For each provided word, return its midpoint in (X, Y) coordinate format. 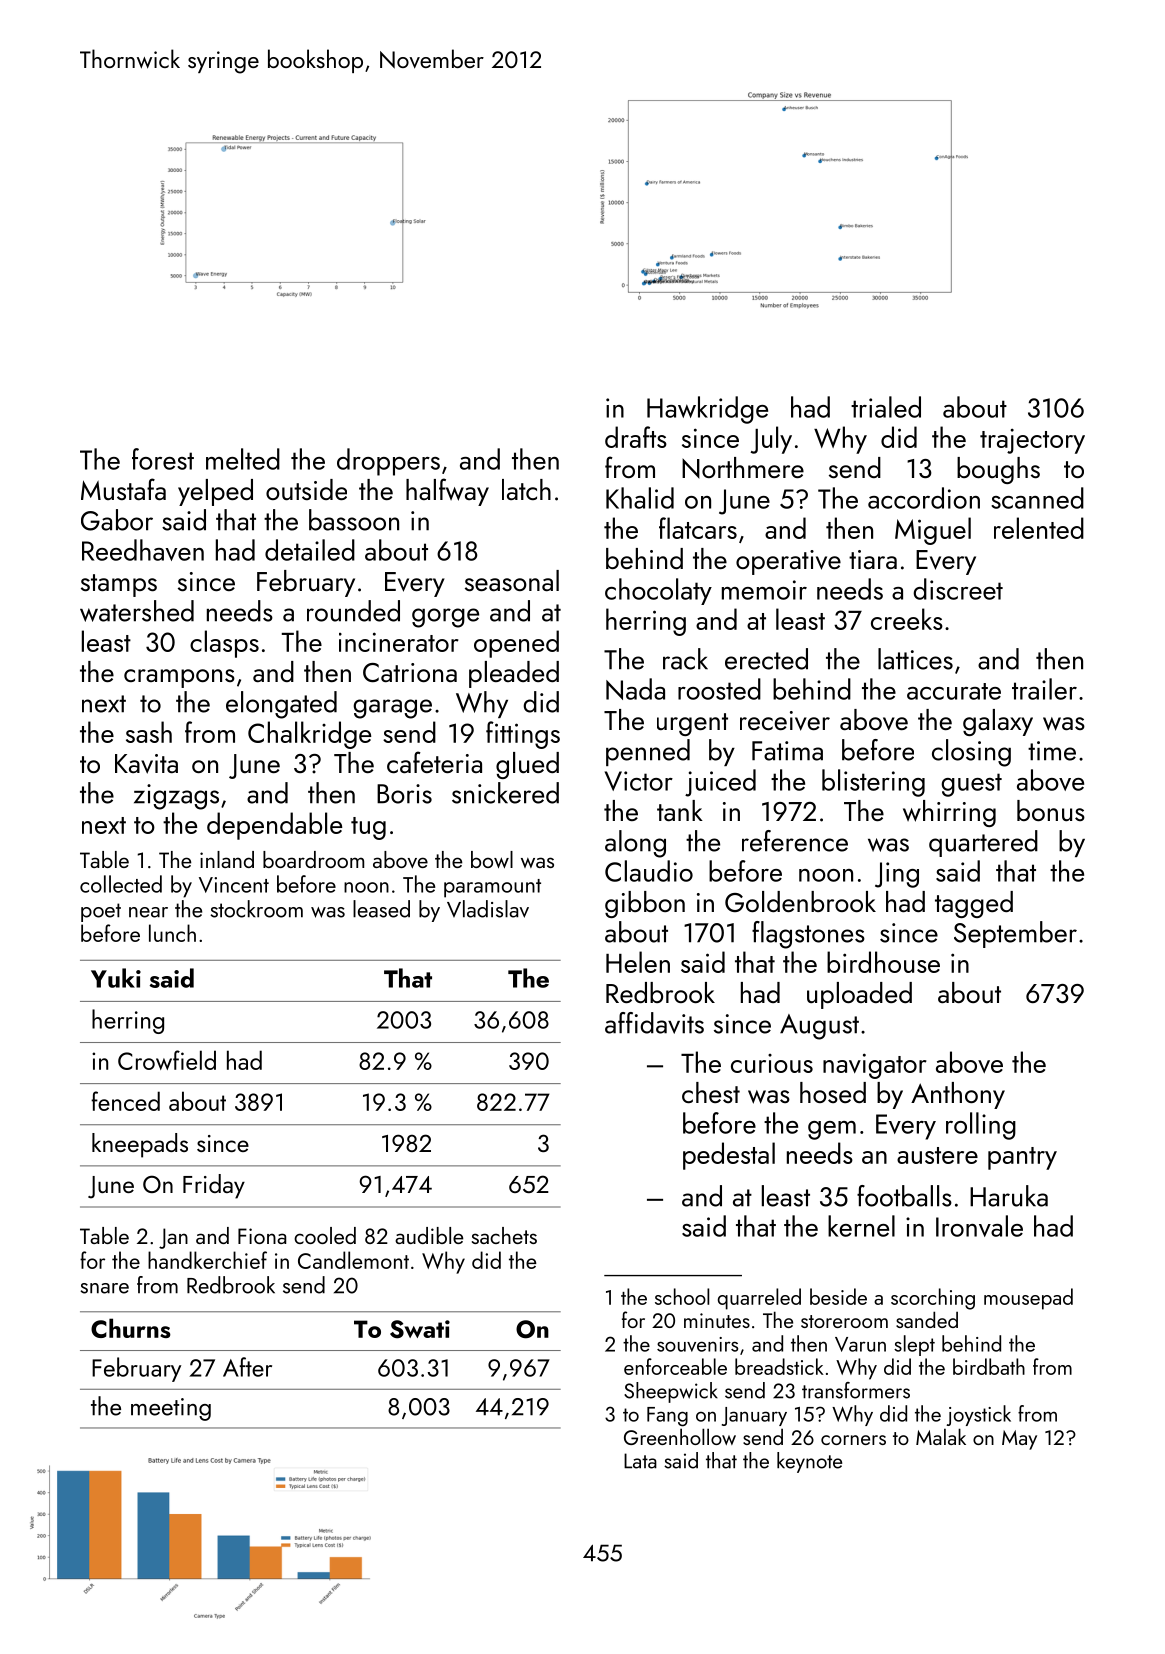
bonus (1051, 810)
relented (1039, 528)
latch (526, 489)
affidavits (654, 1023)
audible (429, 1235)
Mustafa (123, 489)
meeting (171, 1409)
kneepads (140, 1145)
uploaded (859, 995)
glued (527, 765)
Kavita (146, 764)
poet (101, 912)
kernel (861, 1226)
